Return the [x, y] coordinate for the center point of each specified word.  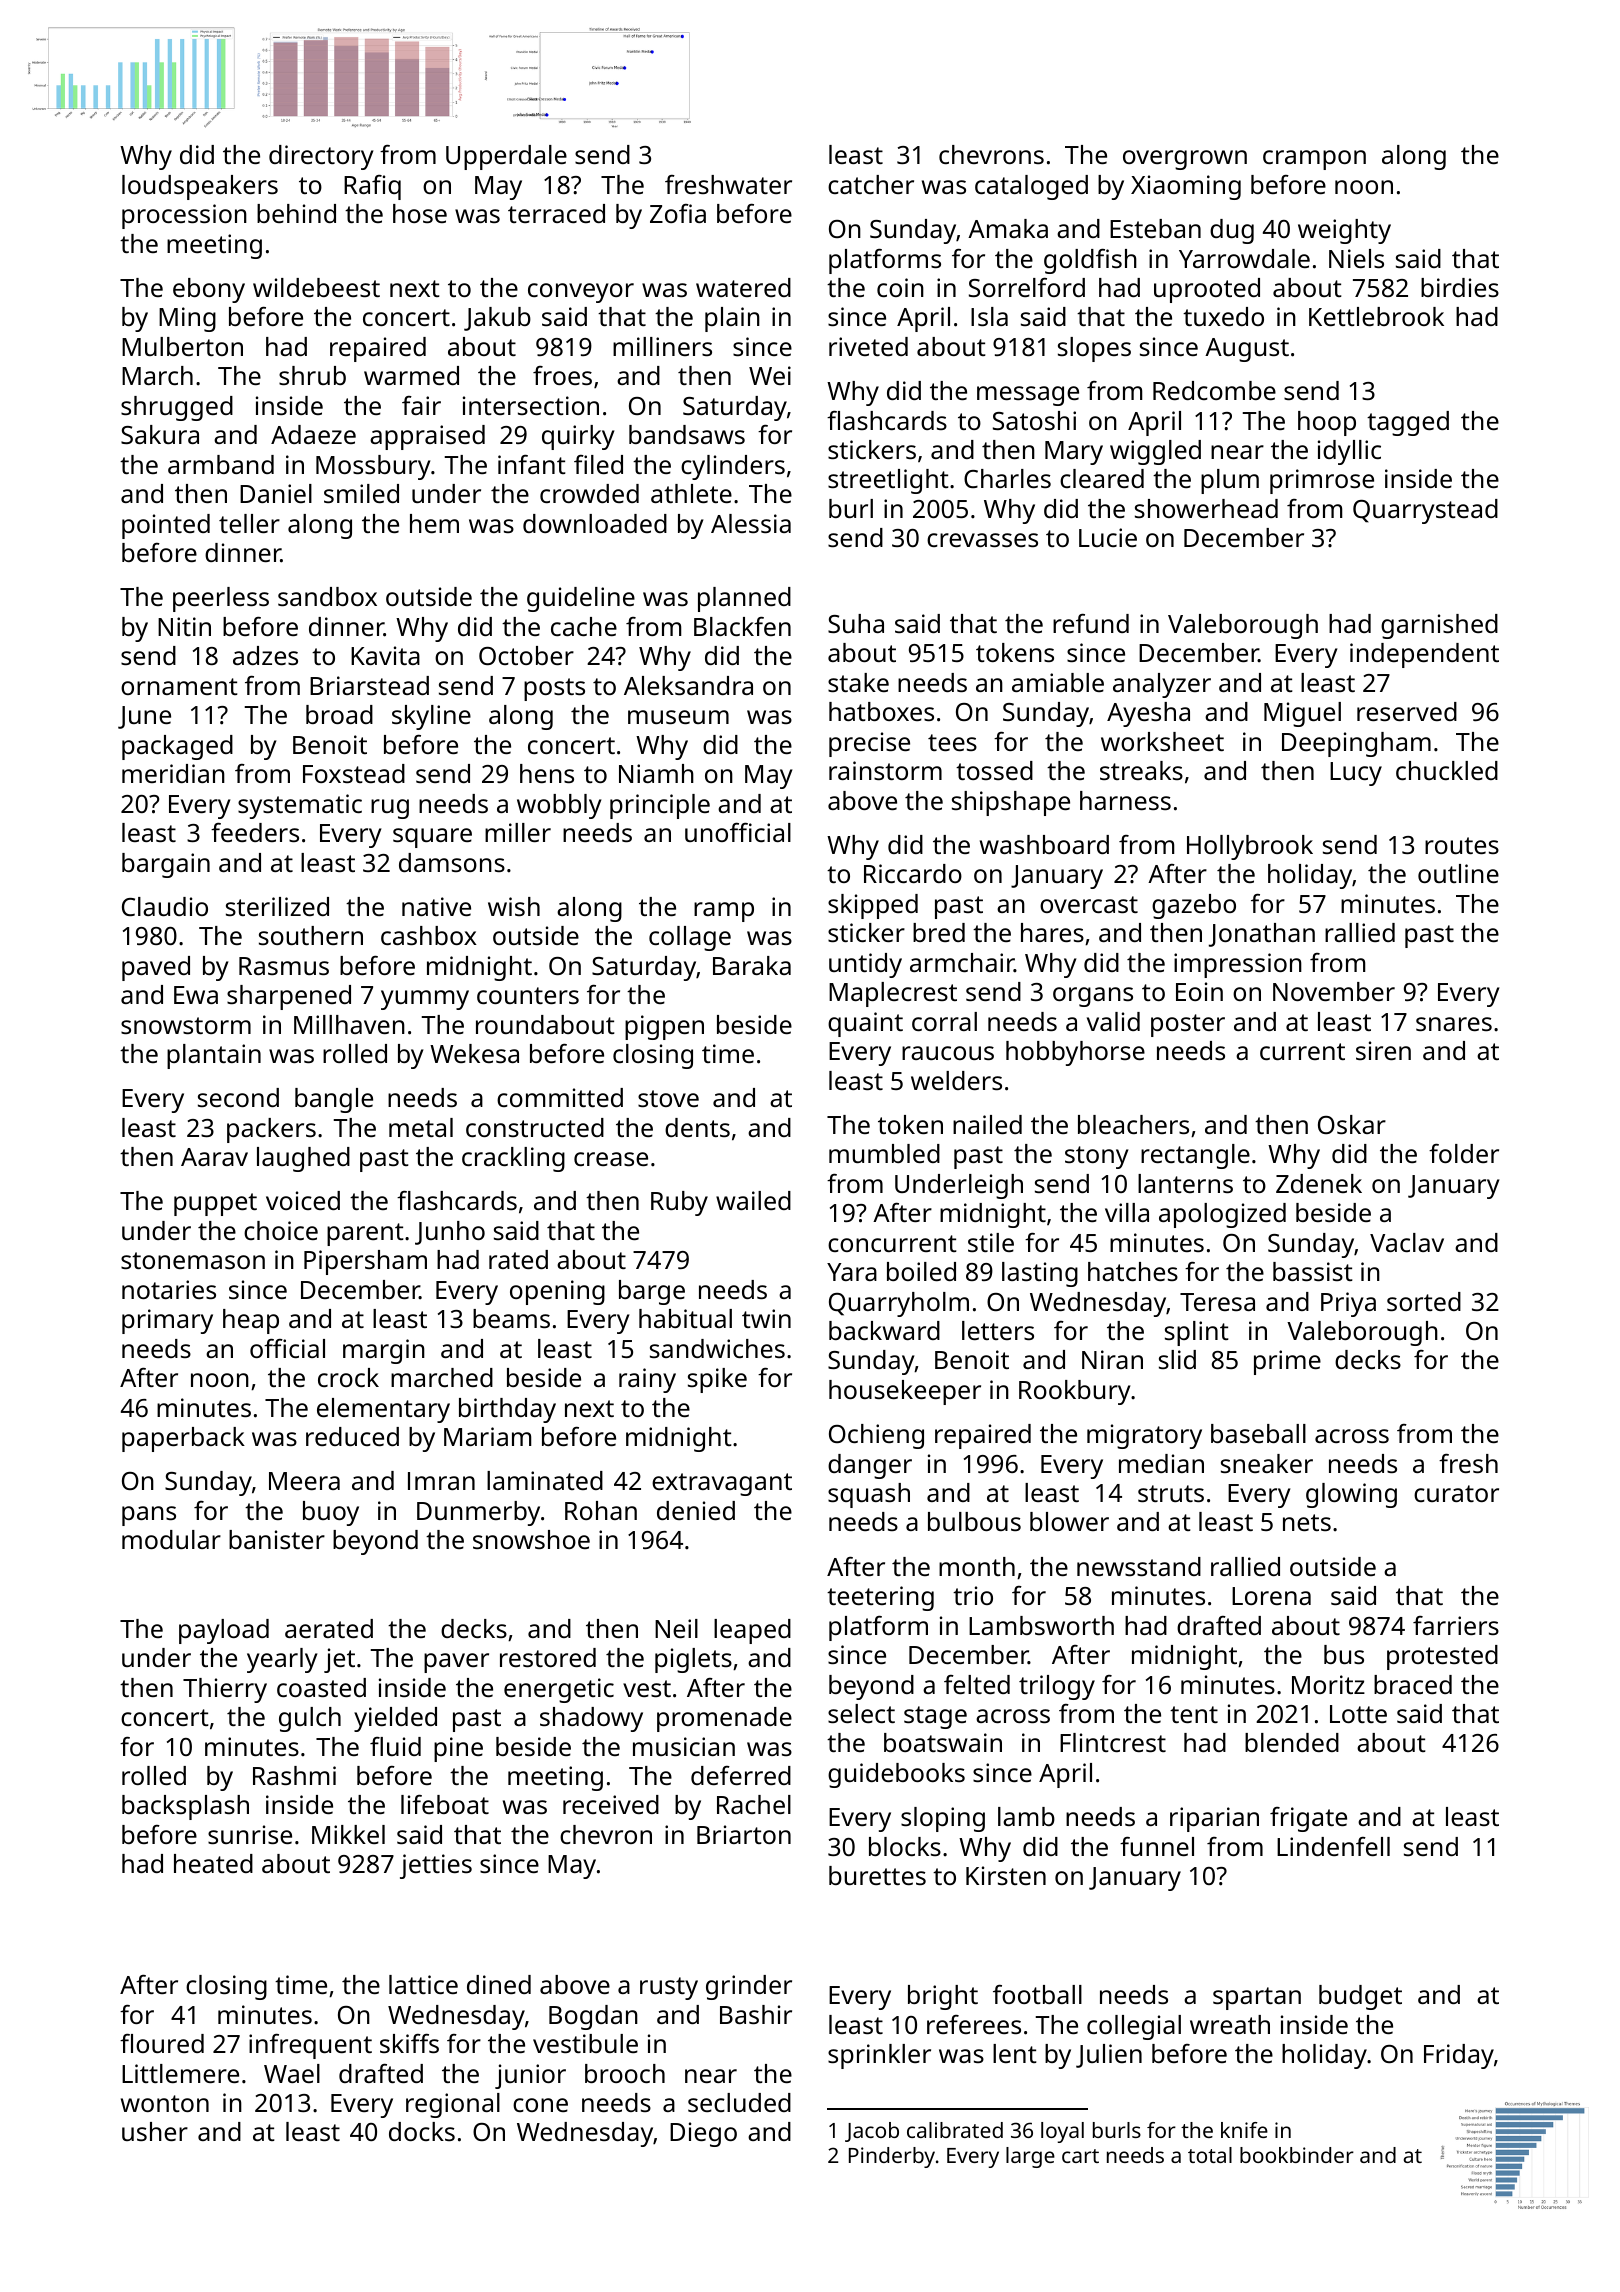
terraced [556, 213]
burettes [877, 1875]
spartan [1257, 1998]
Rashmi [294, 1775]
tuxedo [1223, 316]
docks [422, 2131]
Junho [450, 1233]
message [1028, 396]
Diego [703, 2134]
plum [1230, 481]
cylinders [733, 467]
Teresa [1217, 1302]
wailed [753, 1200]
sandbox [327, 596]
